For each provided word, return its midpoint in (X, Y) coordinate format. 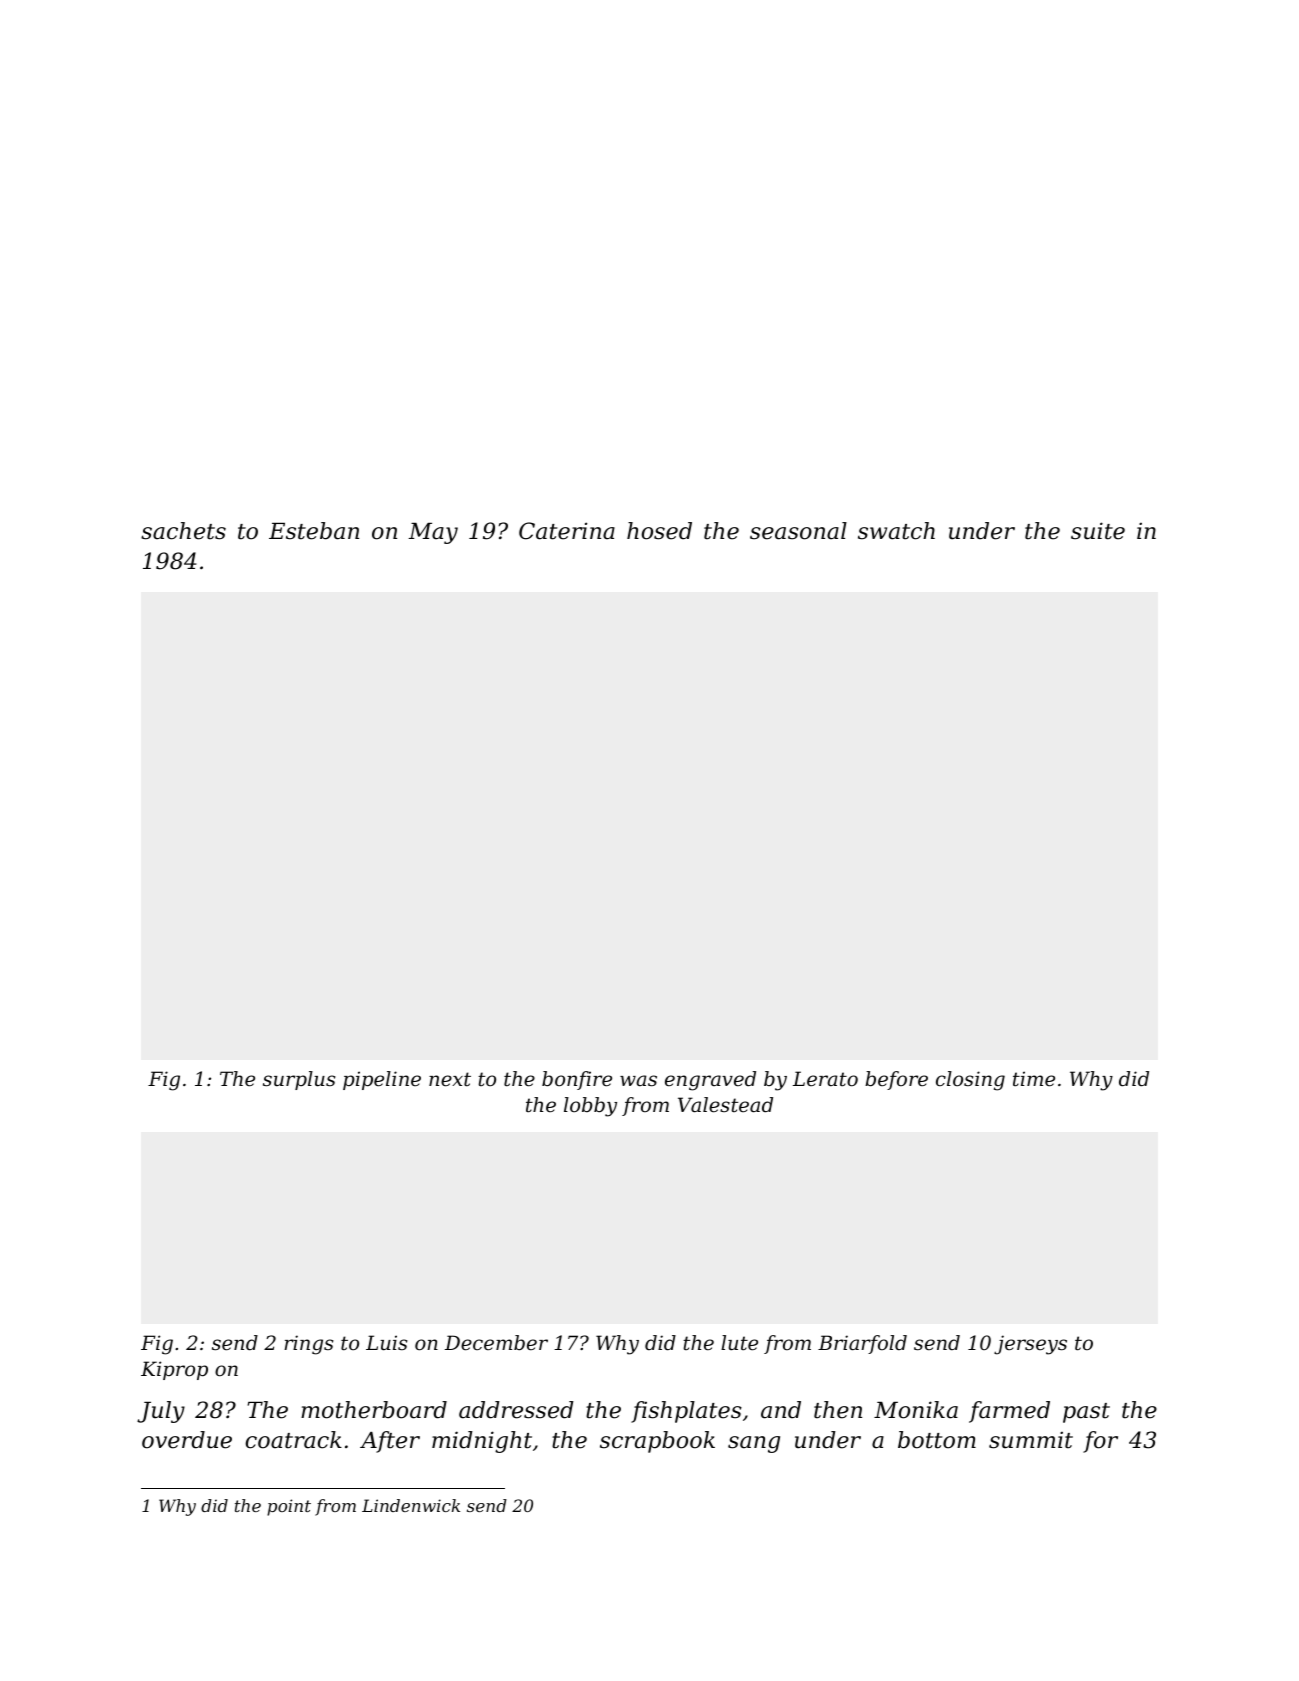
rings (308, 1345)
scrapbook (657, 1442)
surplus (299, 1080)
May (433, 533)
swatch (896, 531)
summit (1031, 1440)
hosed (659, 531)
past (1086, 1413)
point (289, 1507)
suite (1098, 531)
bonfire (577, 1080)
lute (739, 1343)
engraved (710, 1081)
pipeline (382, 1080)
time (1034, 1078)
